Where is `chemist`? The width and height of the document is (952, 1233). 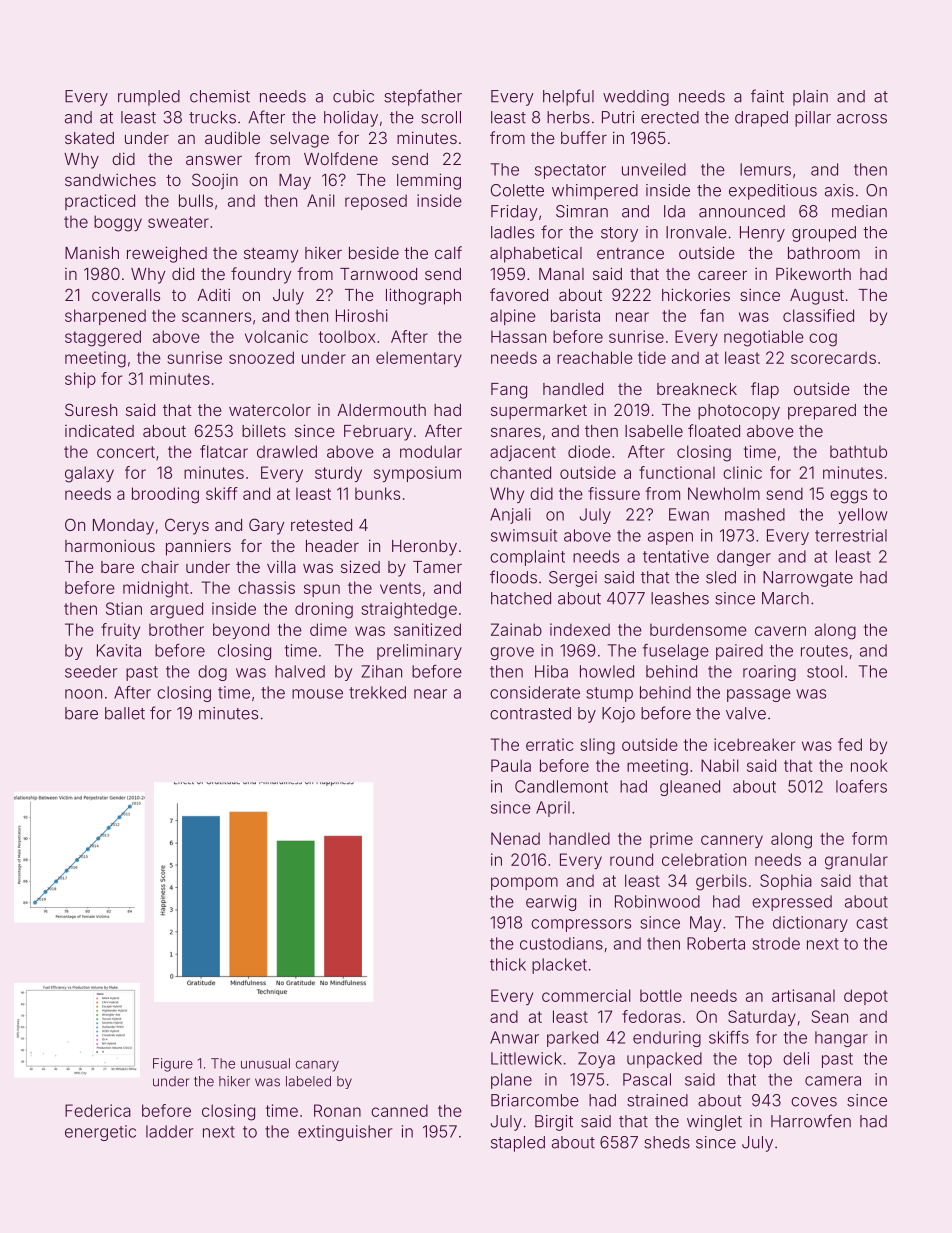 chemist is located at coordinates (220, 96).
